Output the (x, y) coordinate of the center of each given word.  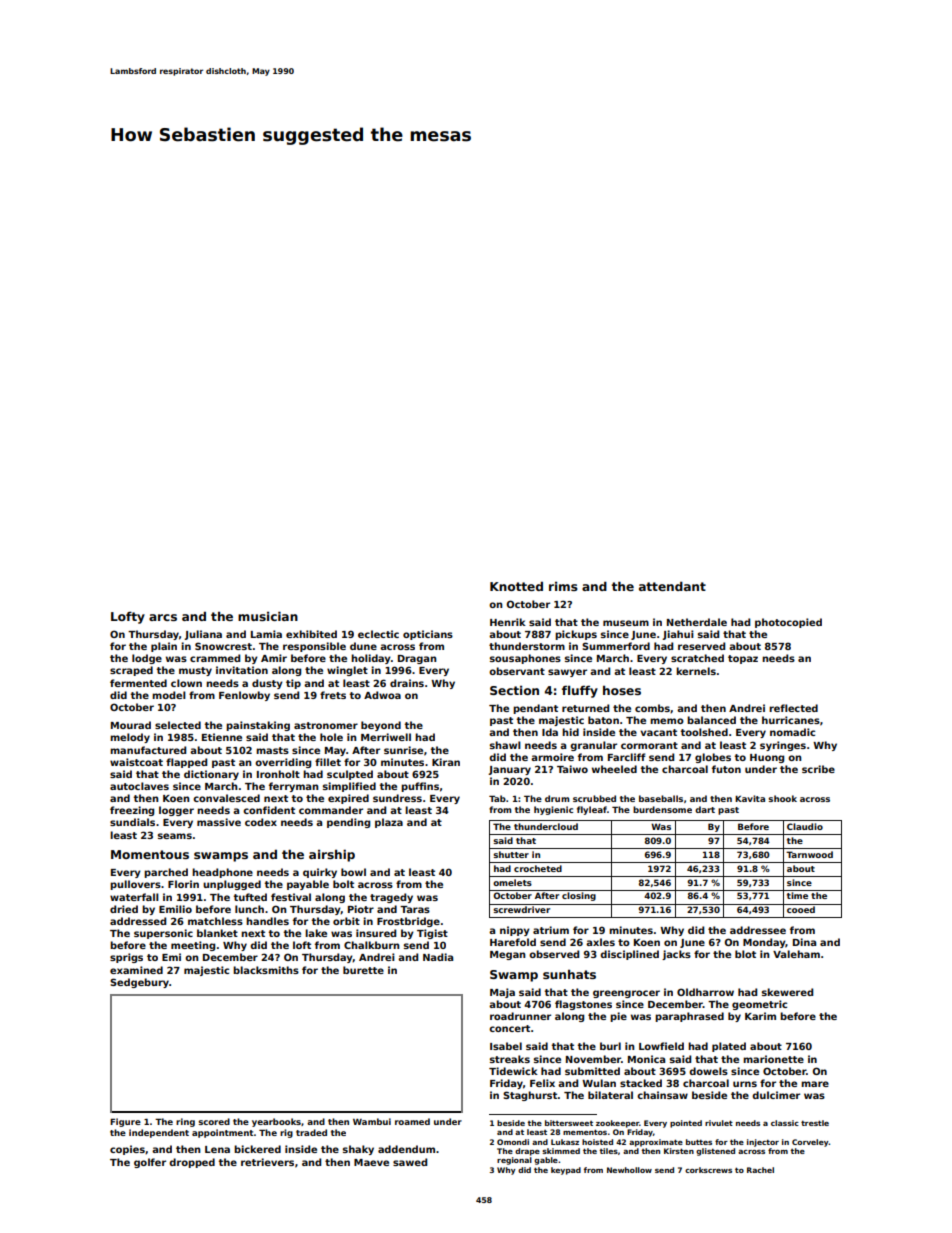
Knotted (516, 586)
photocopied (788, 623)
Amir (274, 658)
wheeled (614, 769)
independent (159, 1133)
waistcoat (136, 762)
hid (570, 732)
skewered (787, 992)
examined (136, 970)
